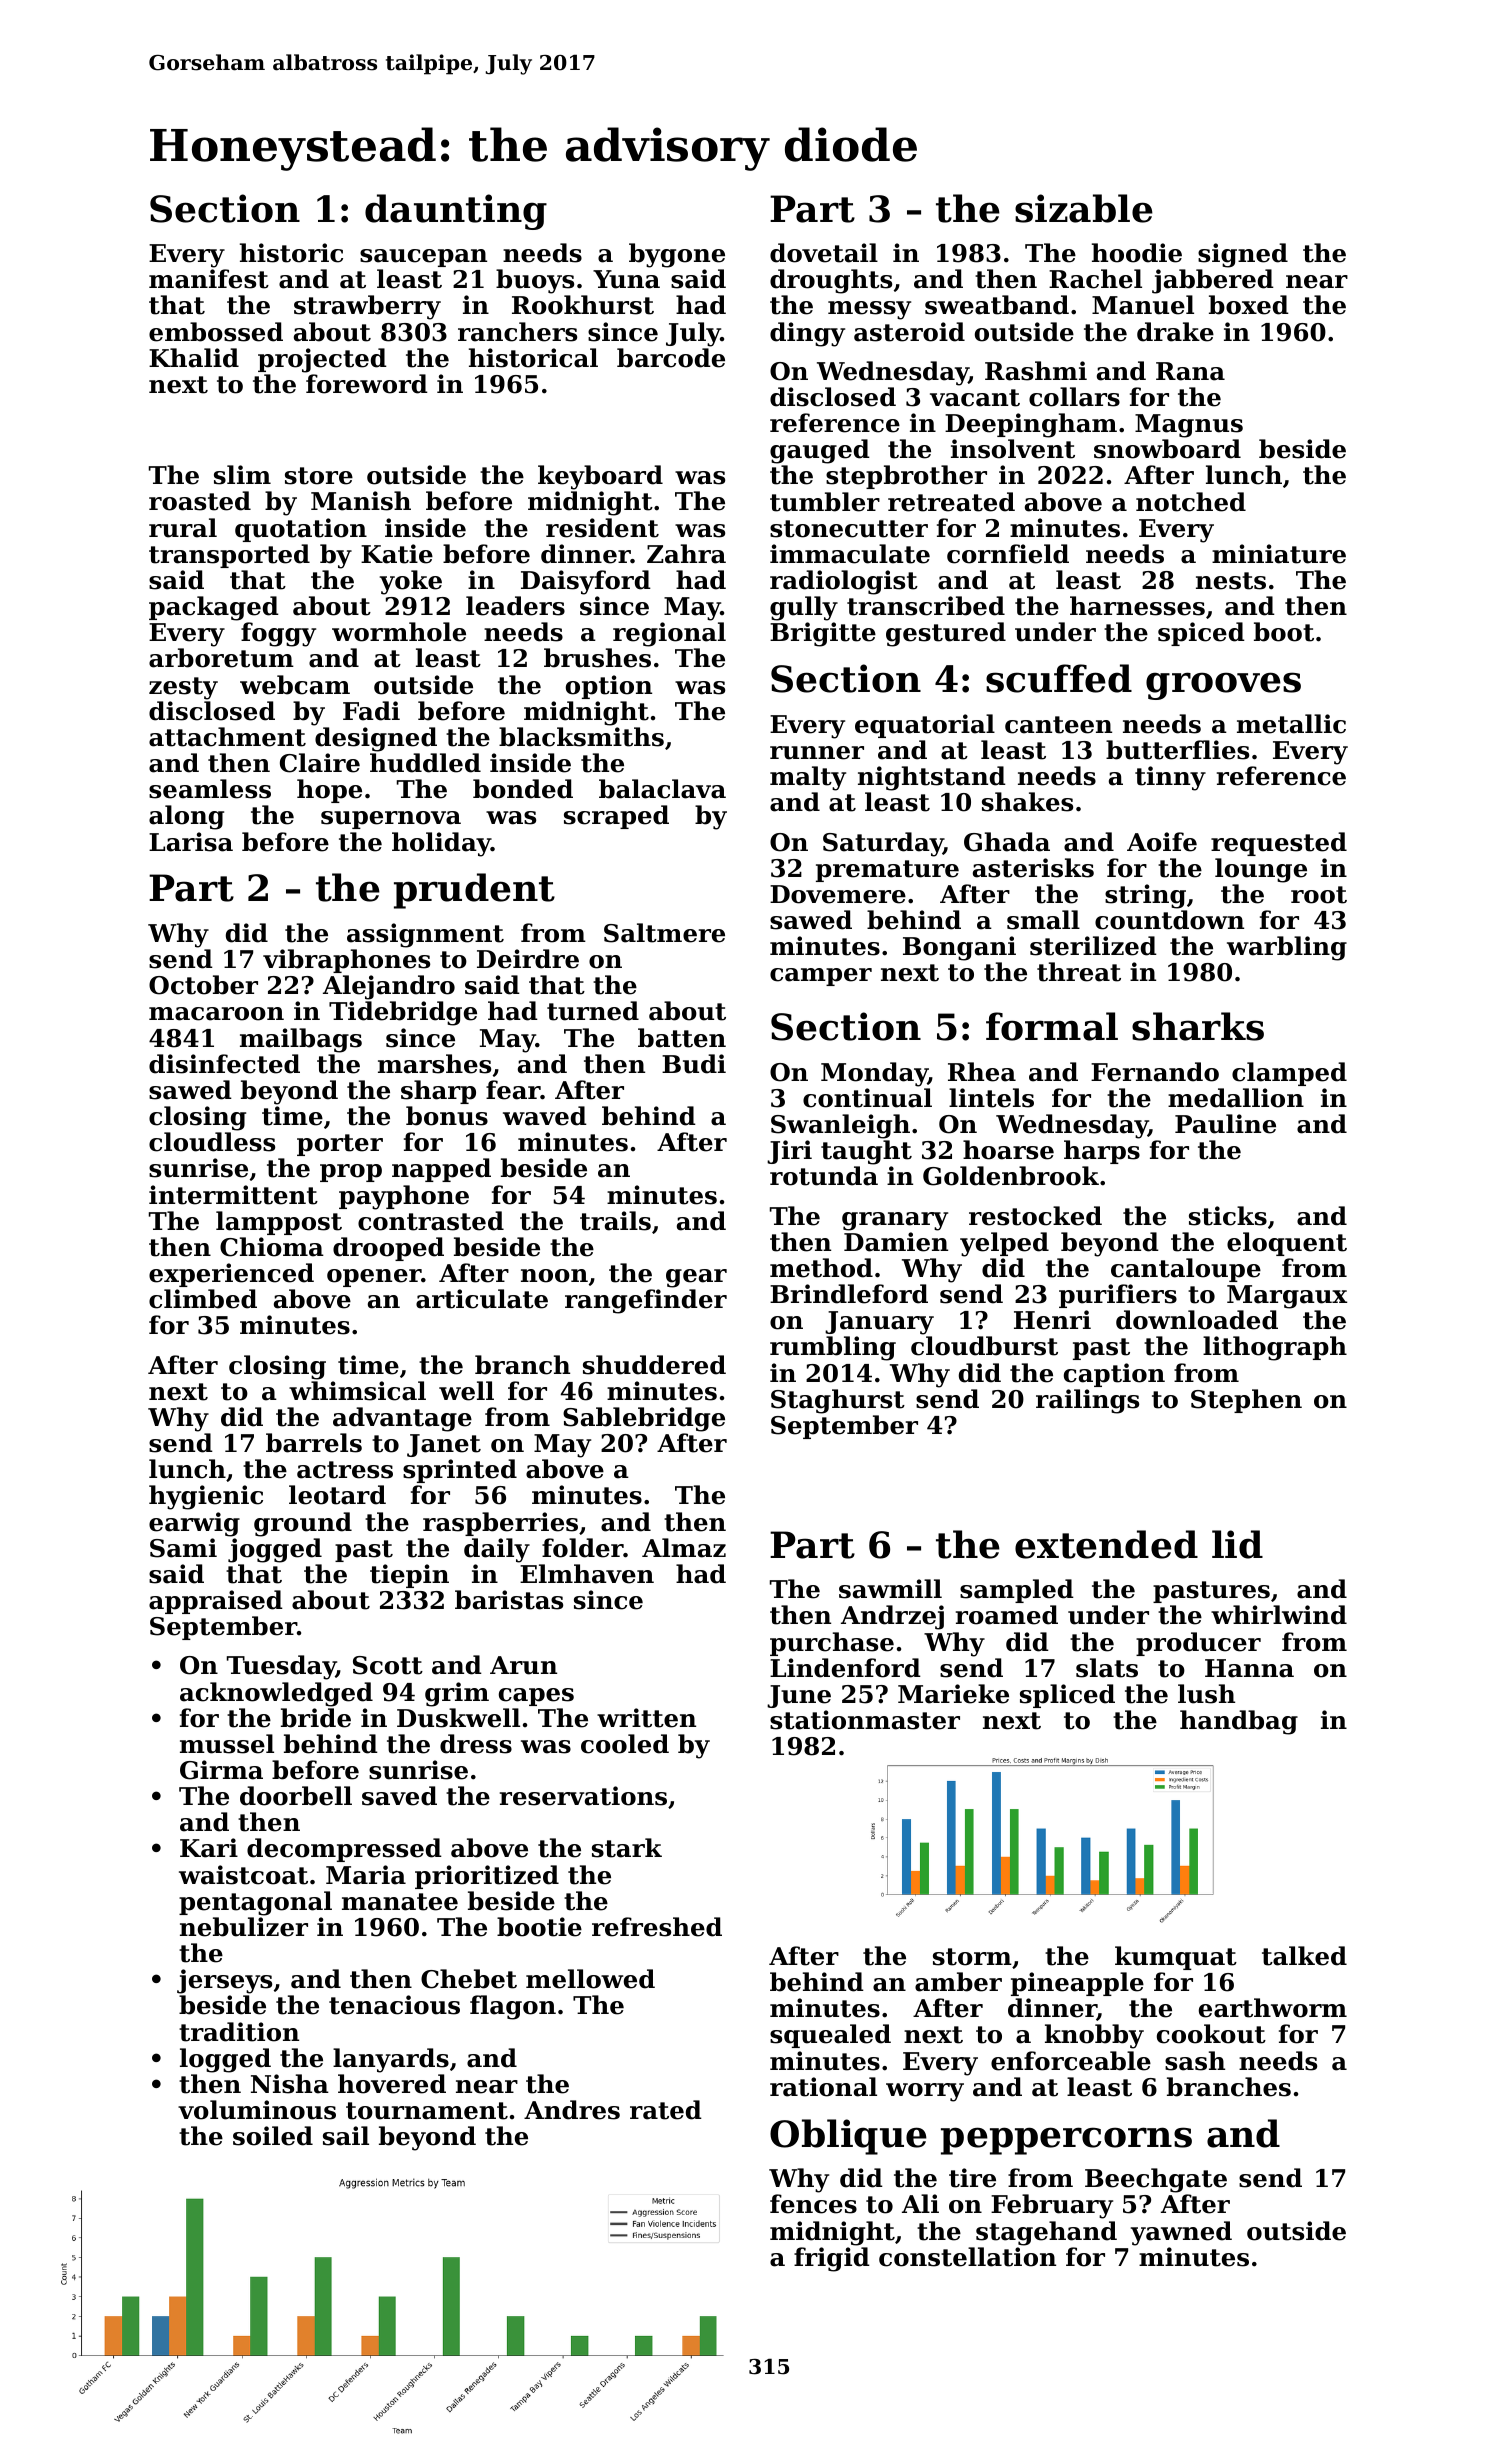 This screenshot has height=2464, width=1496. Describe the element at coordinates (890, 1589) in the screenshot. I see `sawmill` at that location.
